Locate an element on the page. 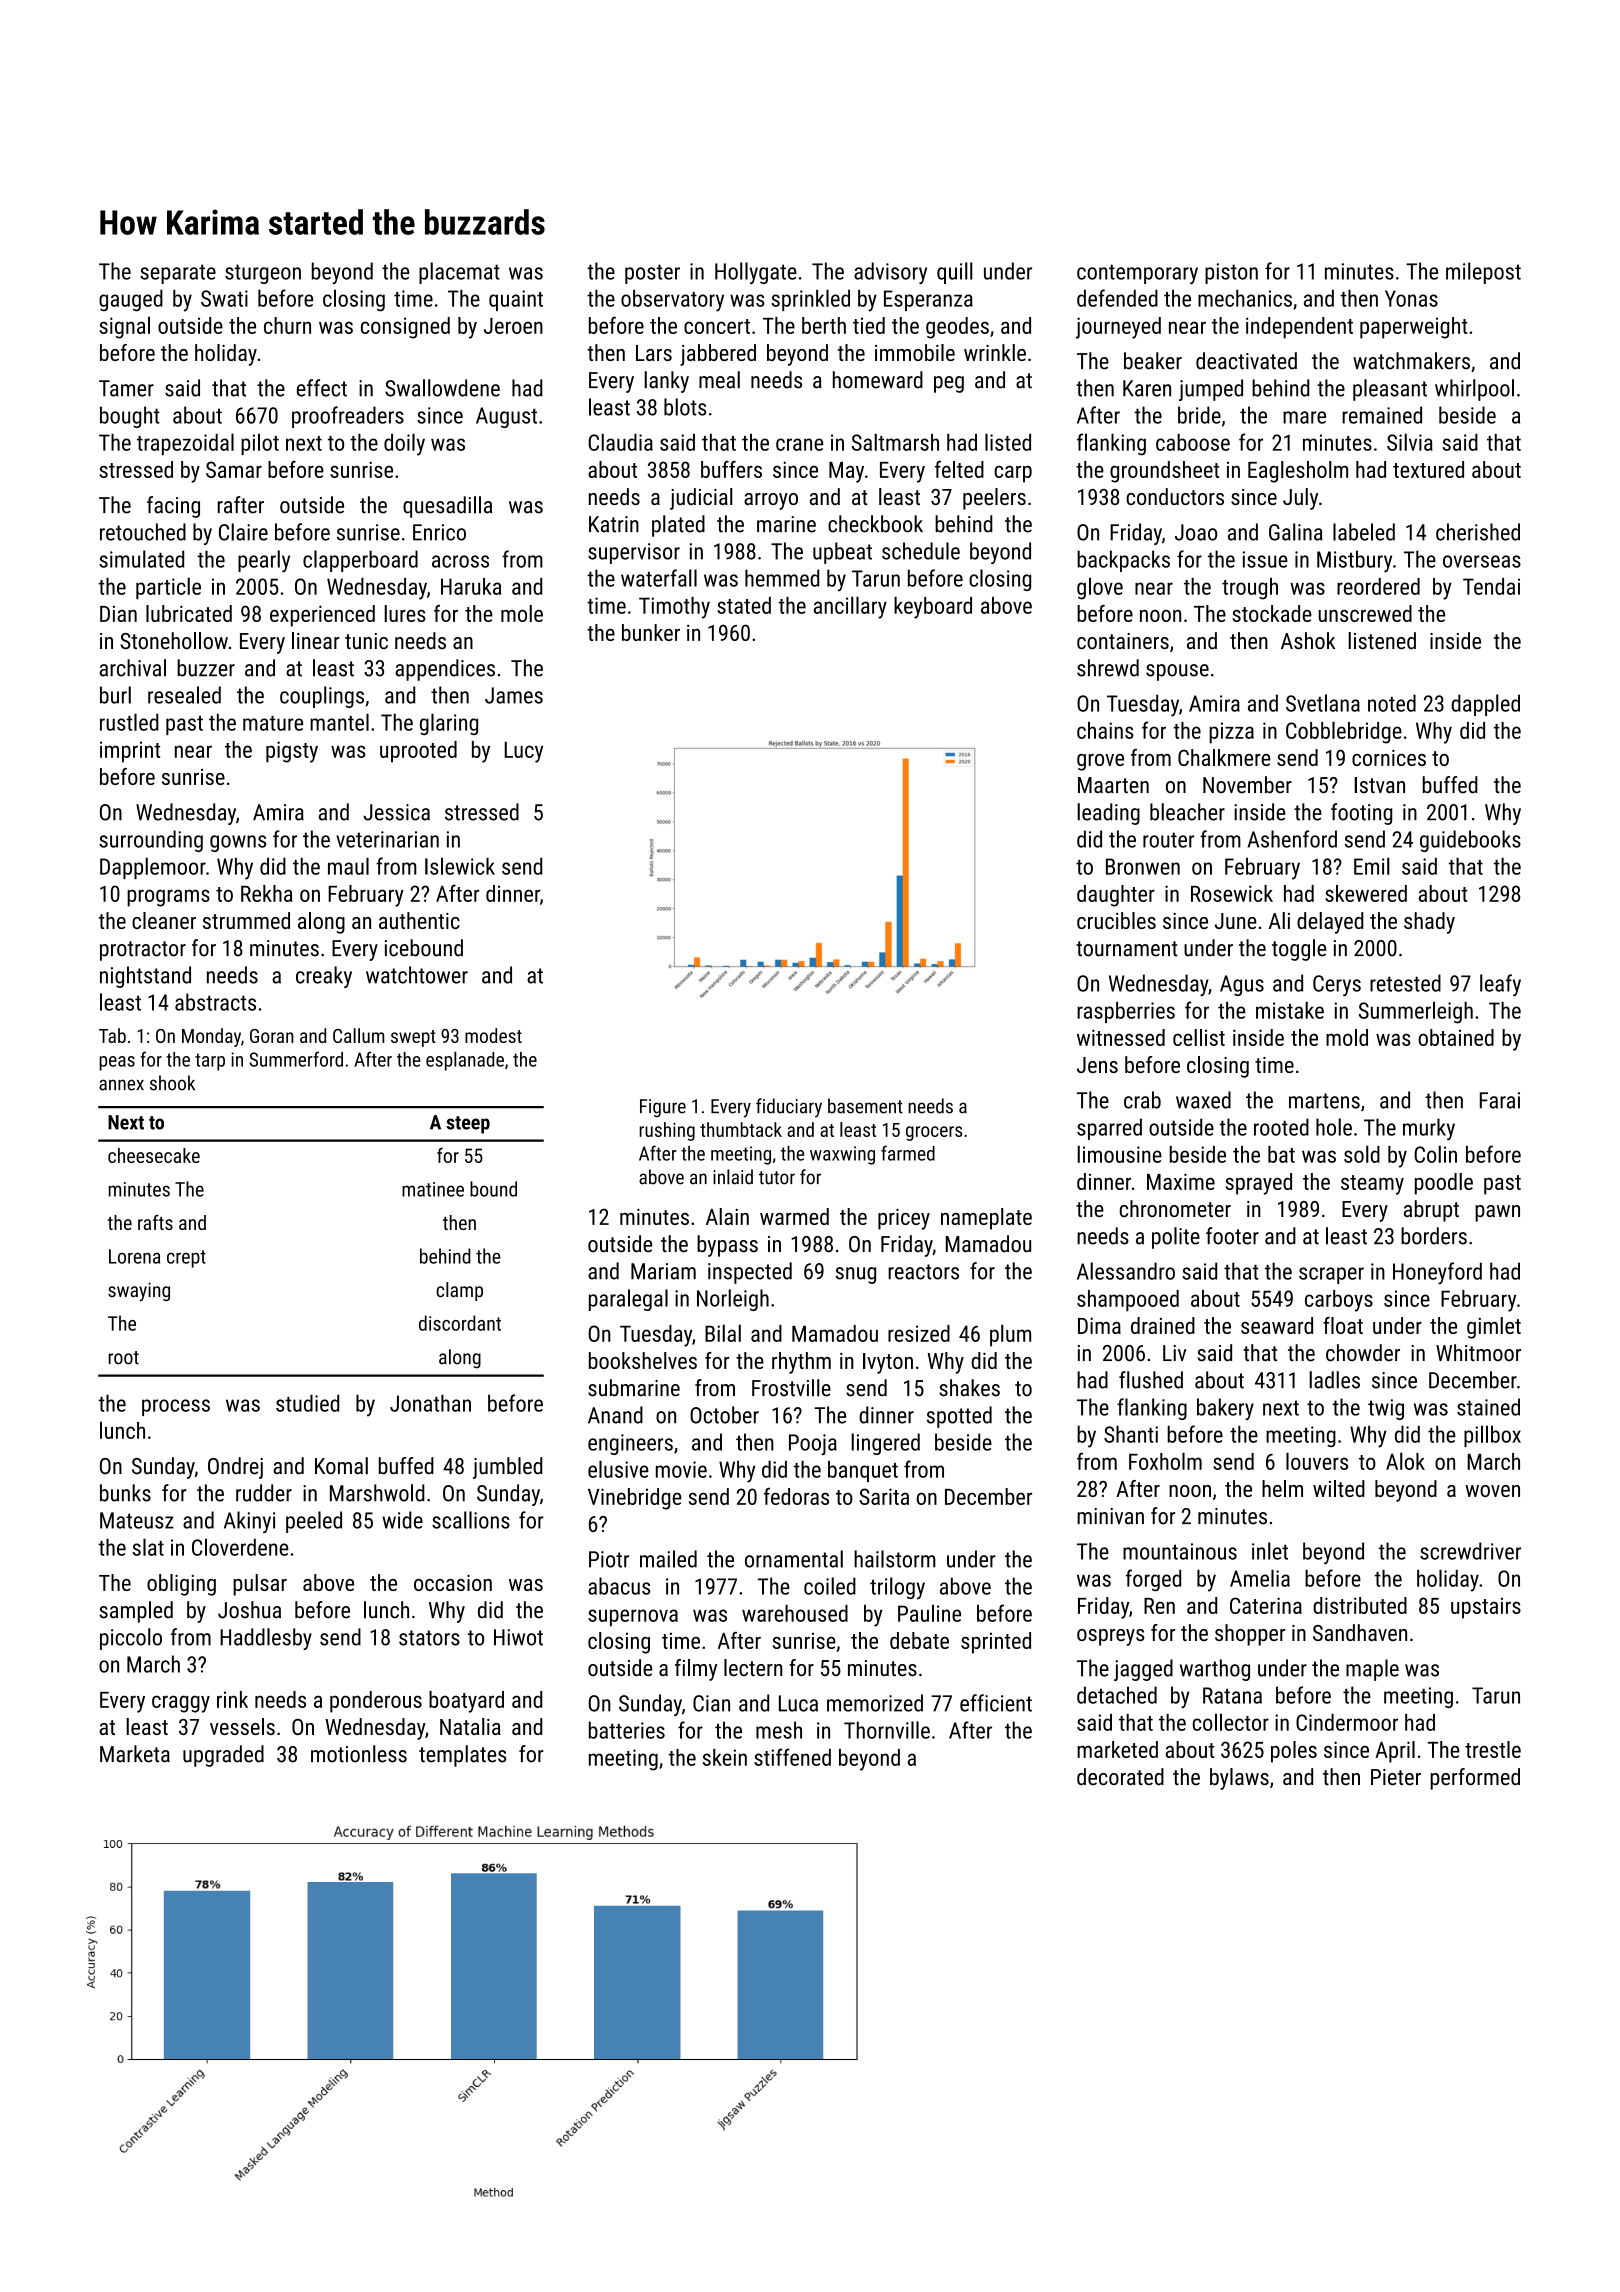  esplanade is located at coordinates (465, 1061).
